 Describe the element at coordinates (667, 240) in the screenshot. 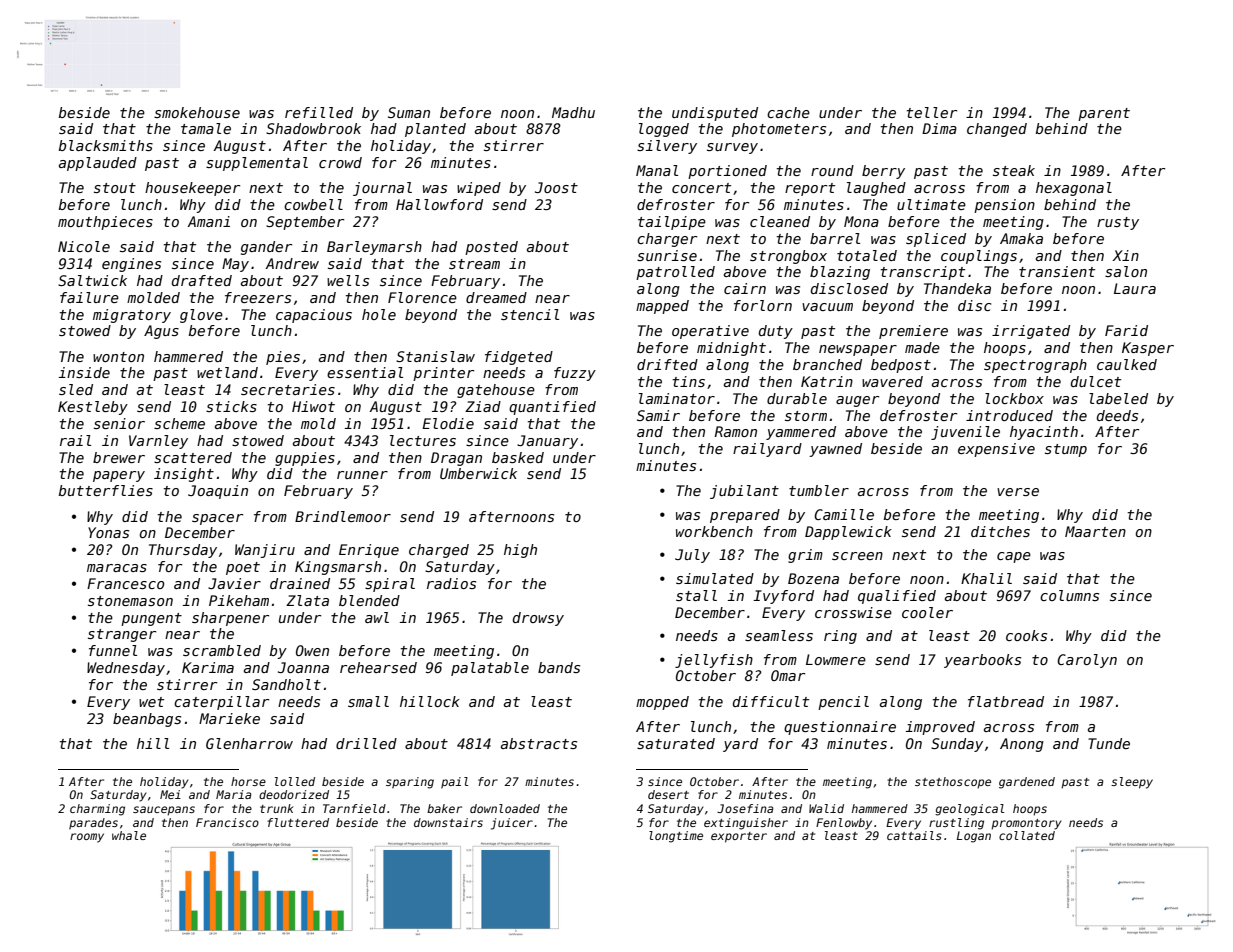

I see `charger` at that location.
